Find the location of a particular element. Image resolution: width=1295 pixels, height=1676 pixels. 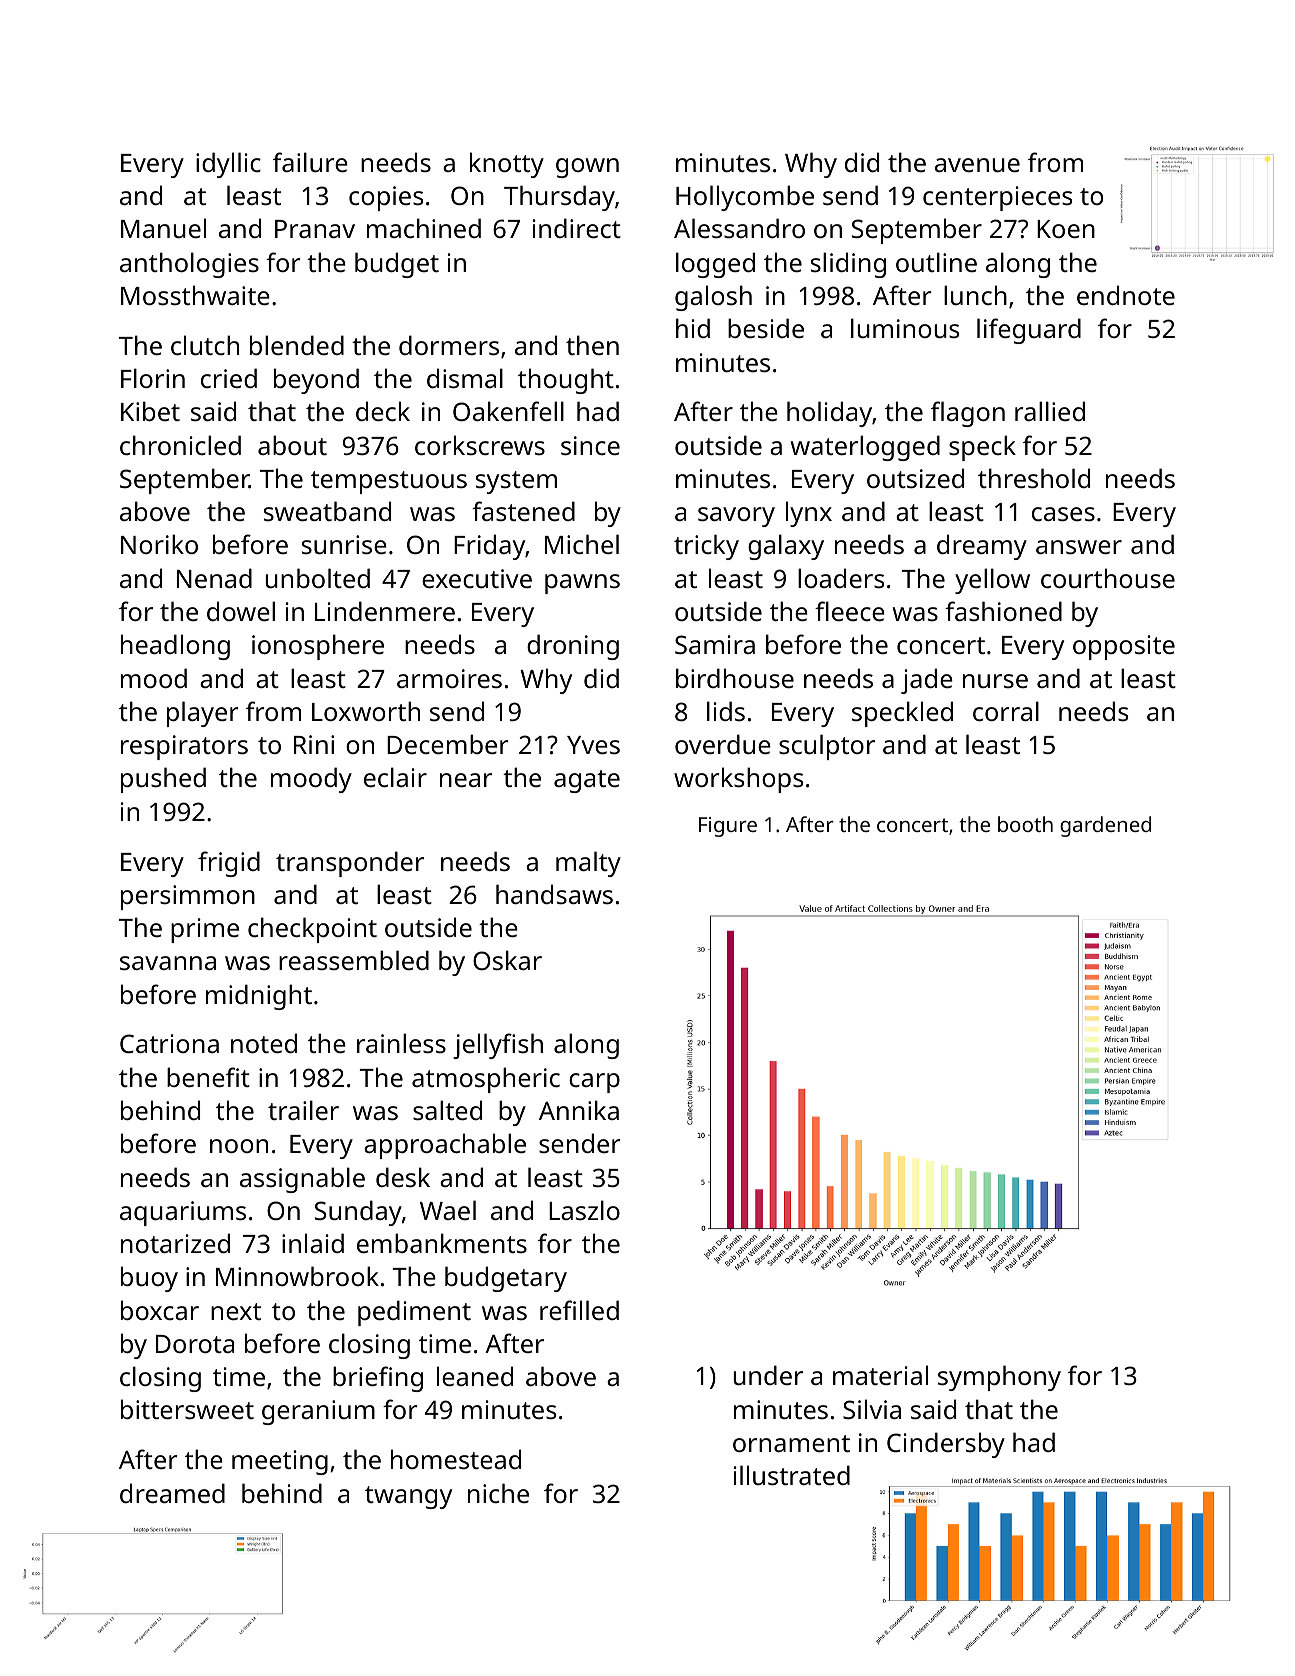

pushed is located at coordinates (163, 780).
